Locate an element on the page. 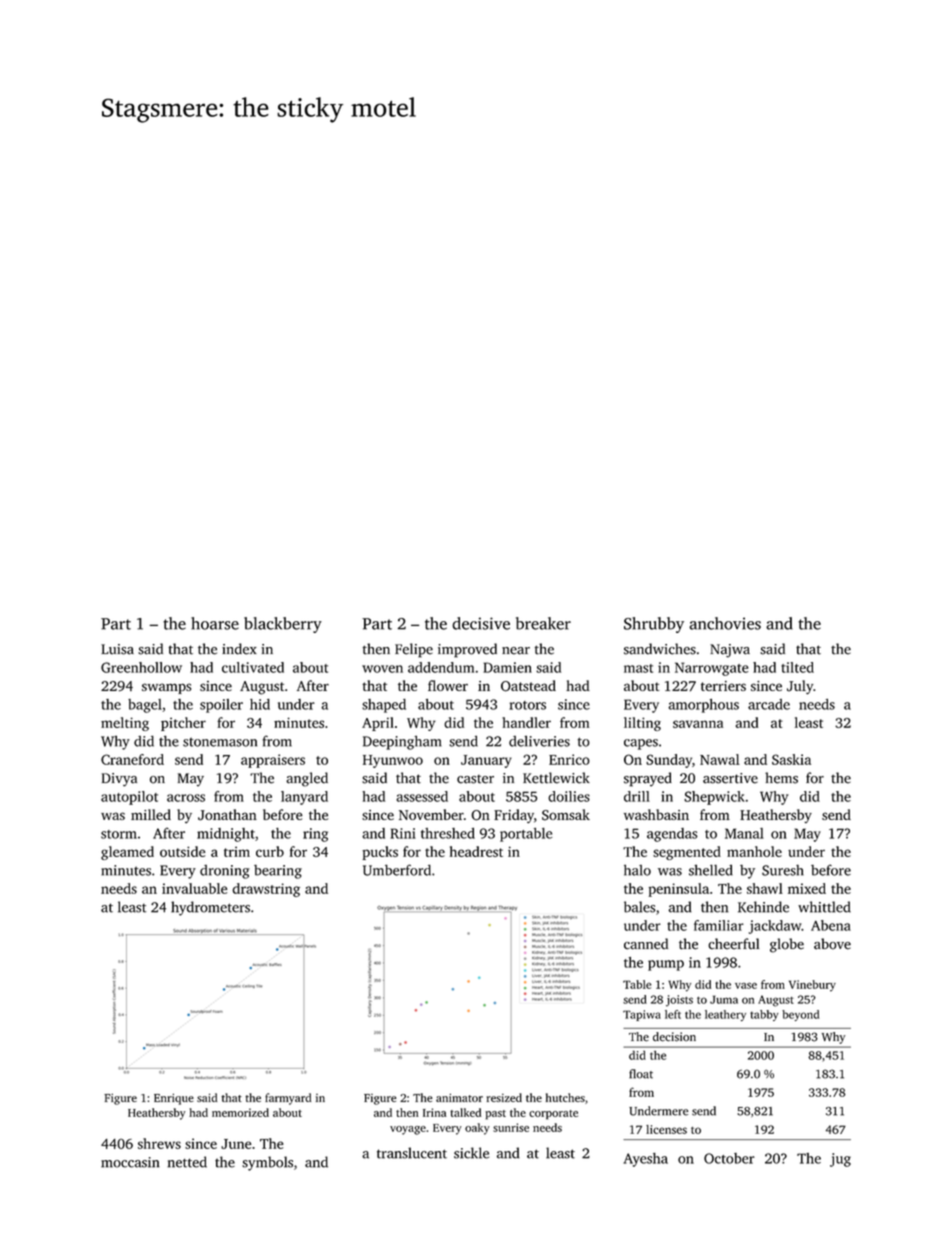 Image resolution: width=952 pixels, height=1233 pixels. threshed is located at coordinates (448, 833).
